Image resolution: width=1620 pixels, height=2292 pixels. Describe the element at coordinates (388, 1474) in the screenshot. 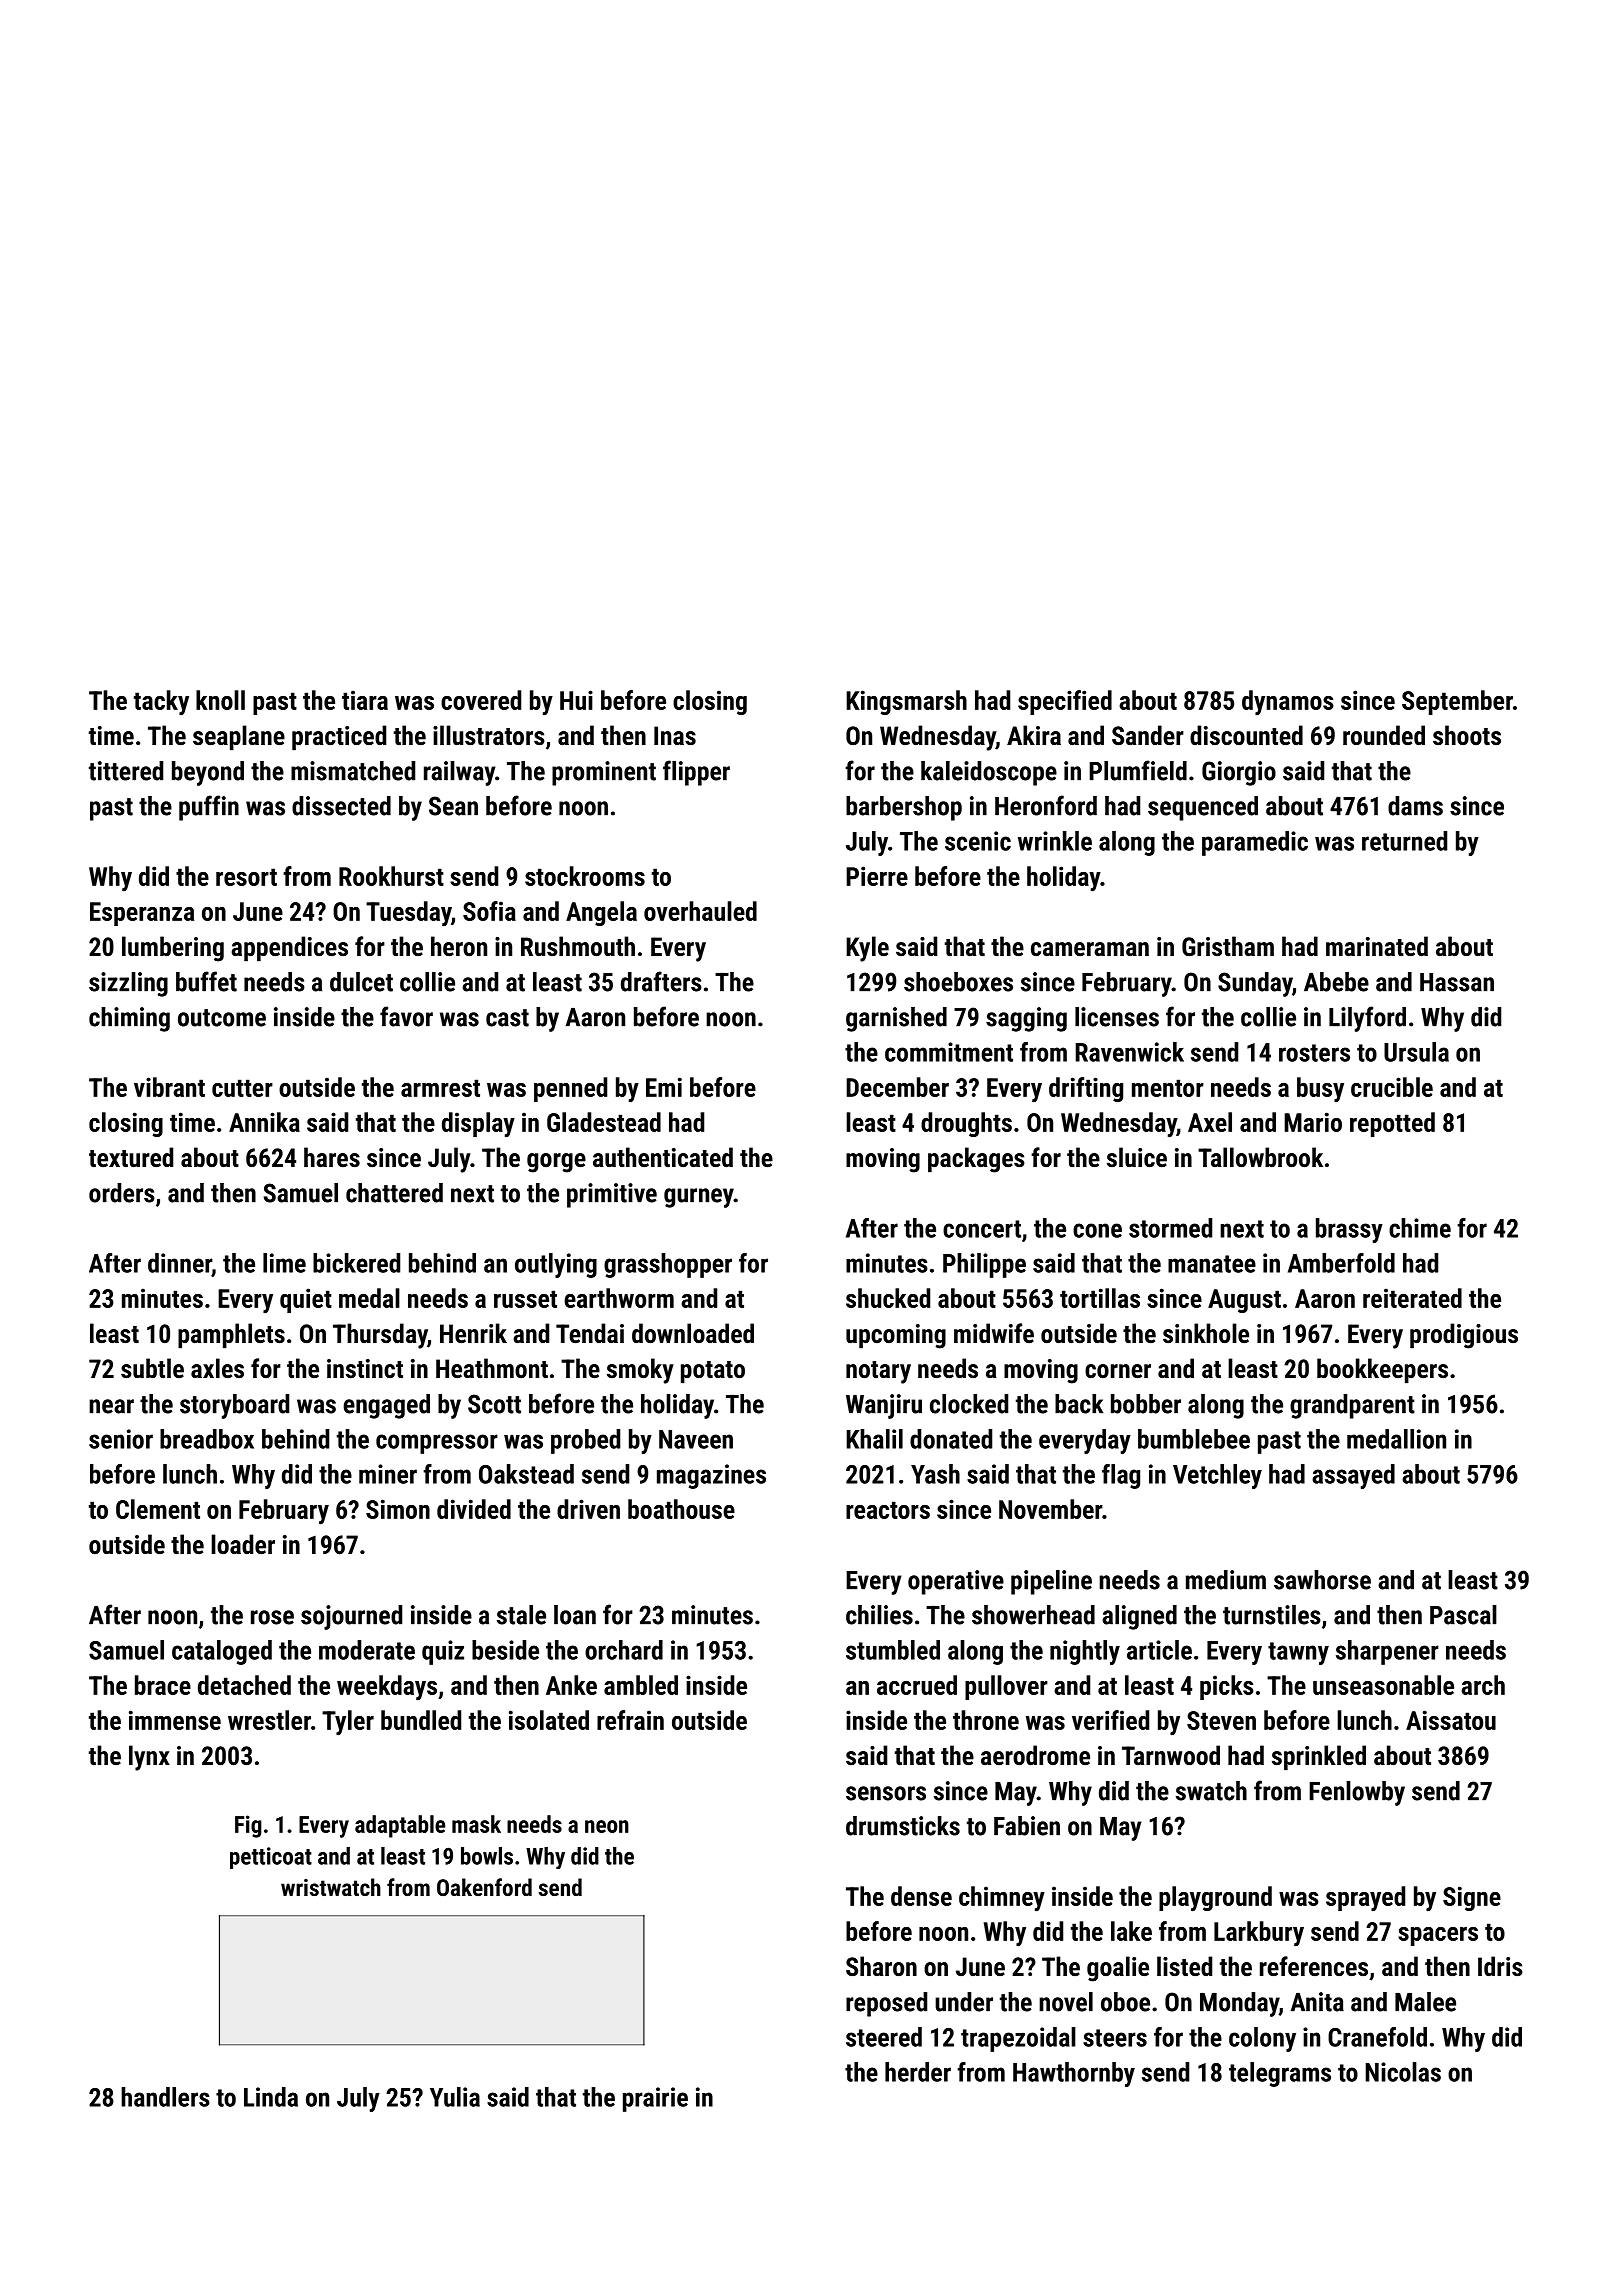

I see `miner` at that location.
